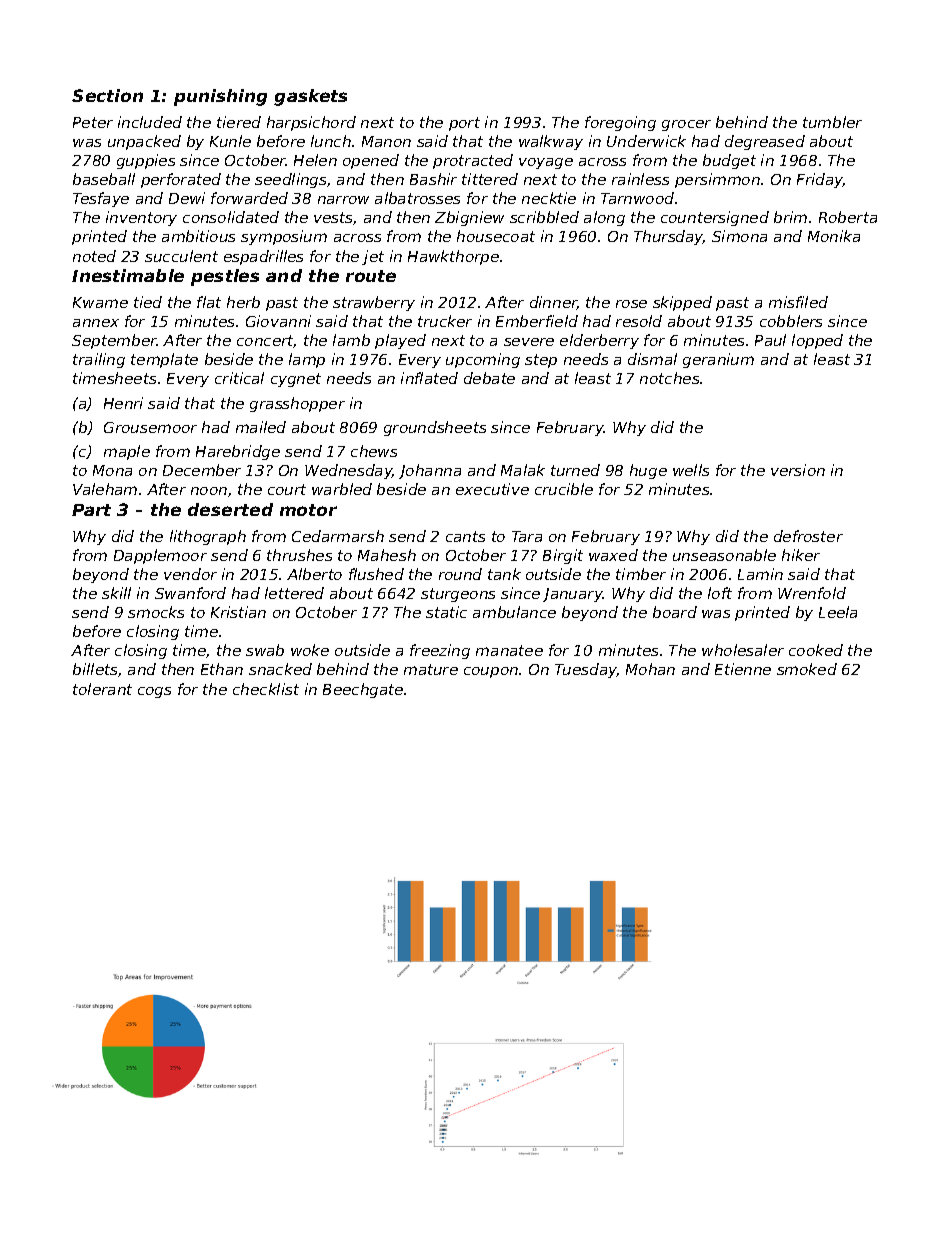 The width and height of the document is (952, 1233). Describe the element at coordinates (99, 360) in the document. I see `trailing` at that location.
